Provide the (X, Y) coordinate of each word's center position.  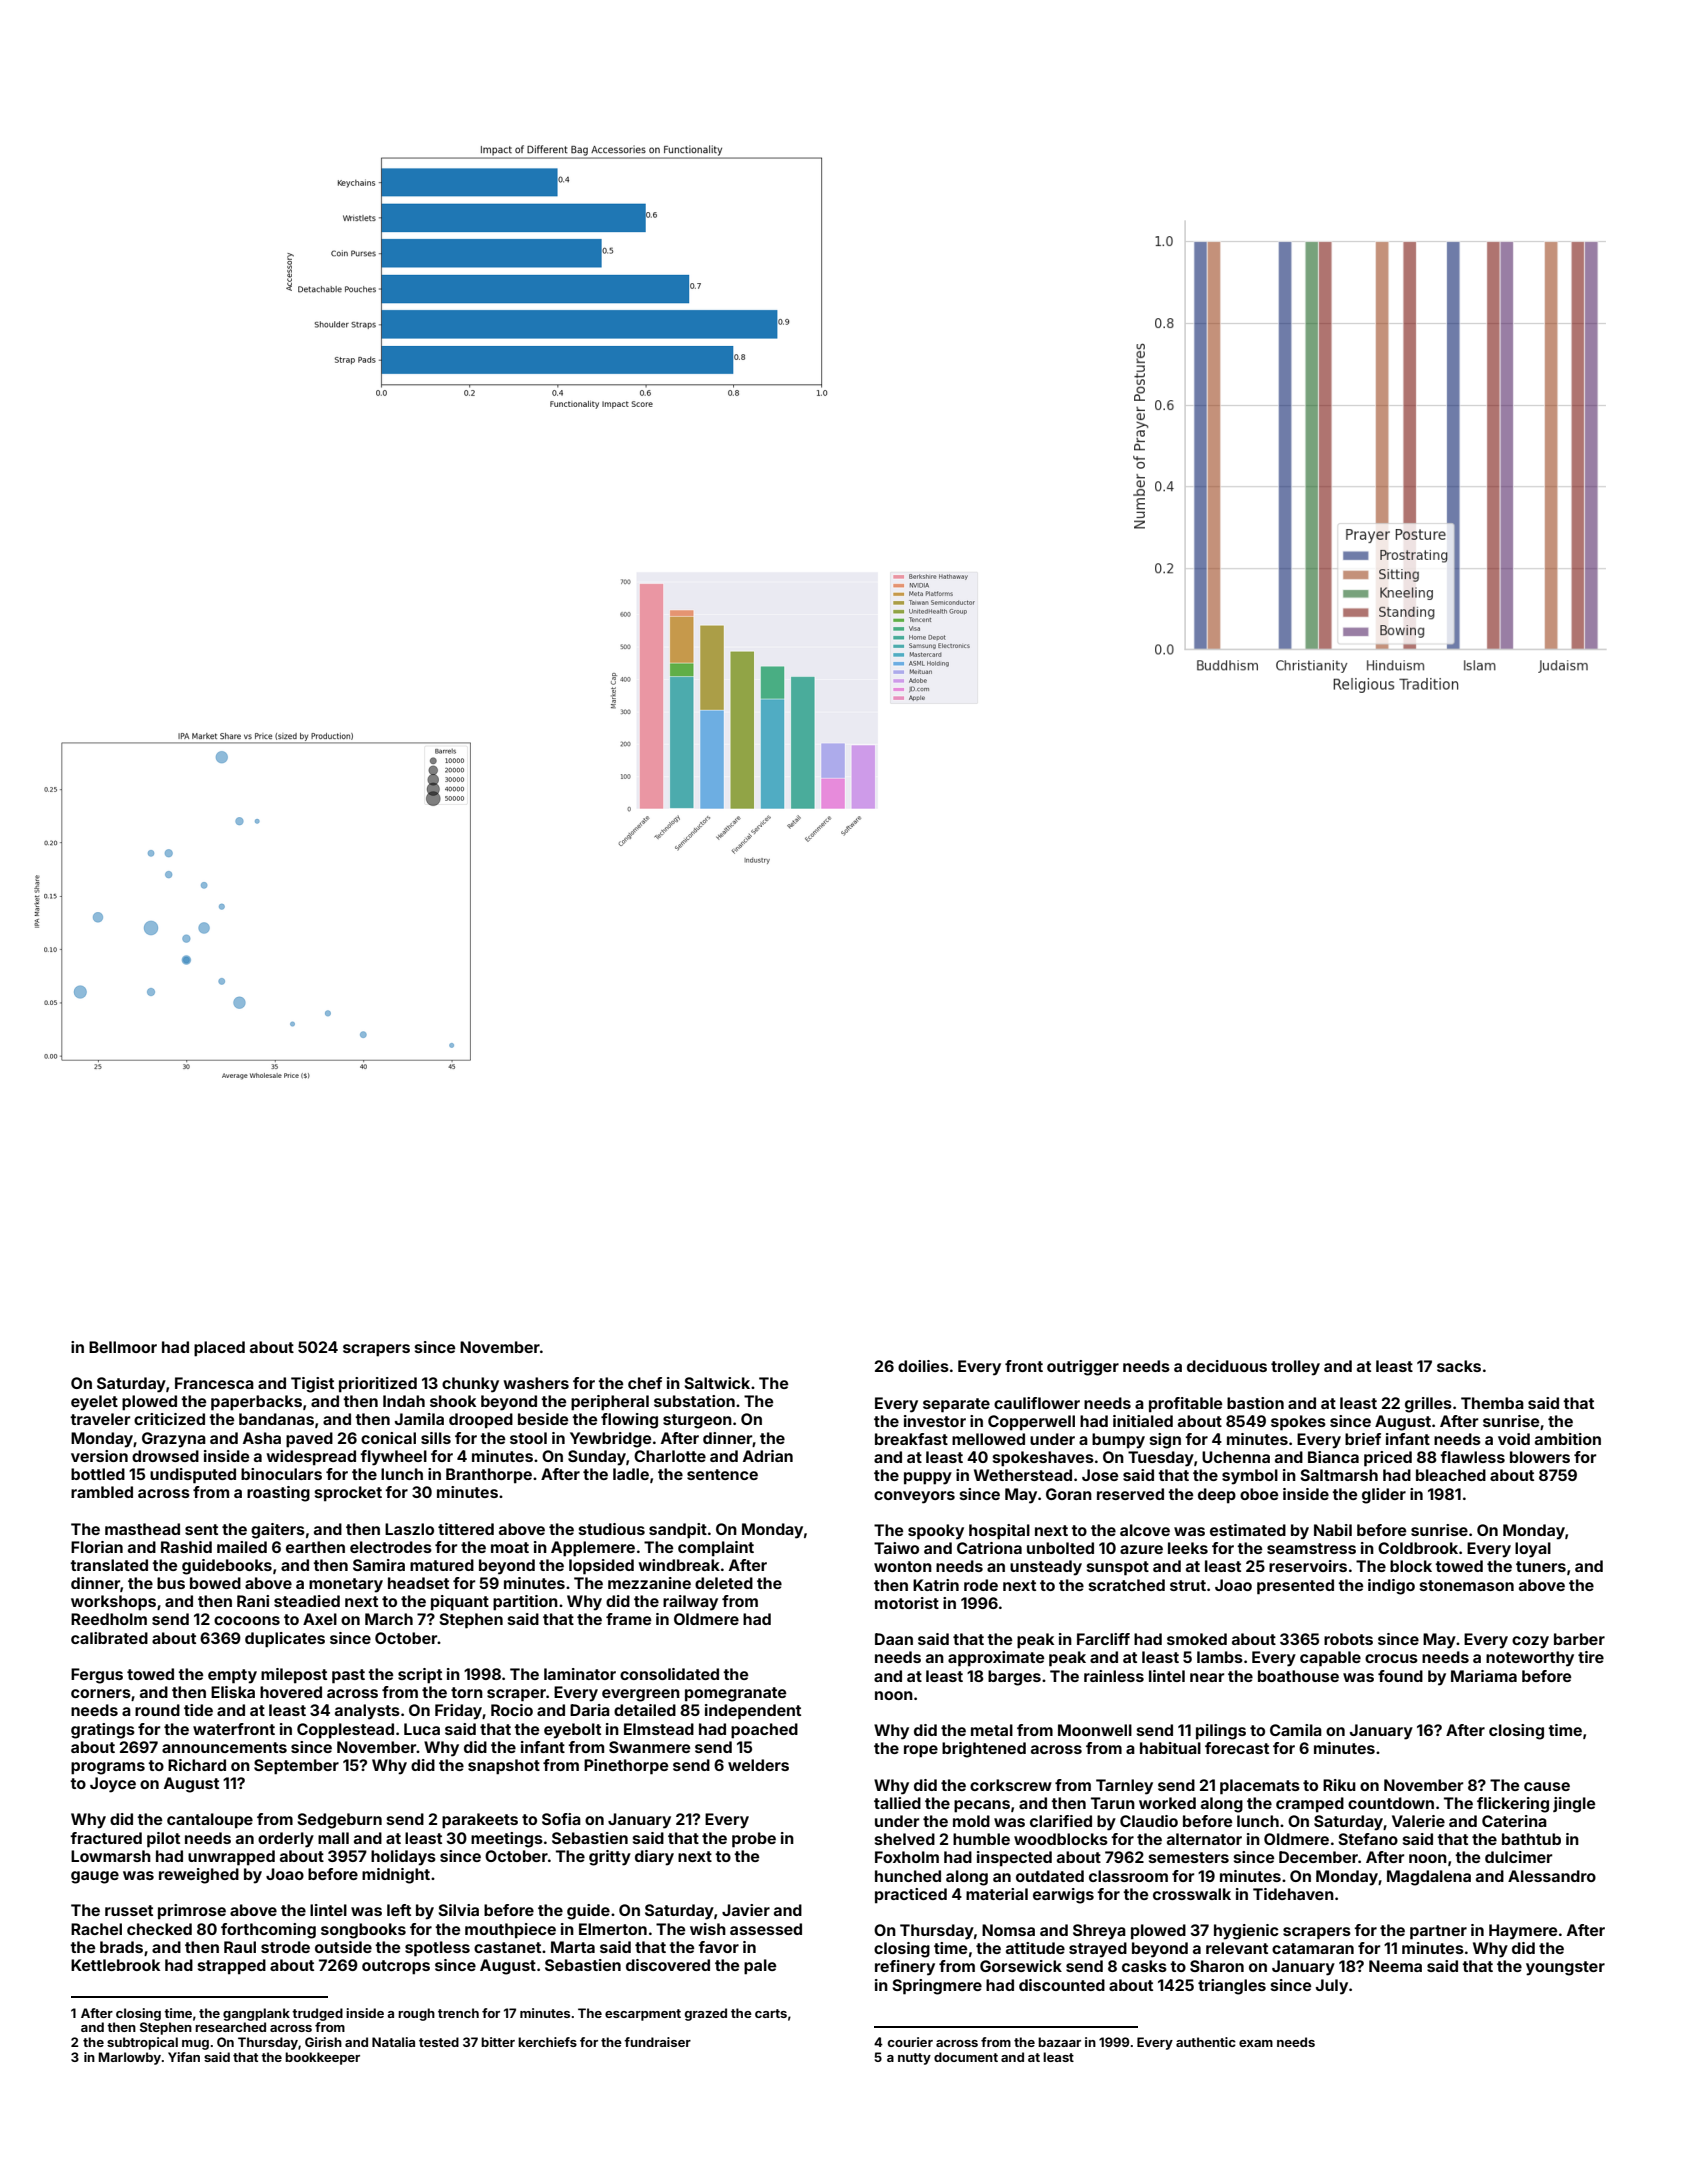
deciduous (1227, 1366)
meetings (507, 1840)
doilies (923, 1366)
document (966, 2057)
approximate (996, 1659)
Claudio (1149, 1821)
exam (1256, 2043)
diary (654, 1858)
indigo (1391, 1587)
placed (219, 1349)
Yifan (184, 2057)
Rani (253, 1601)
